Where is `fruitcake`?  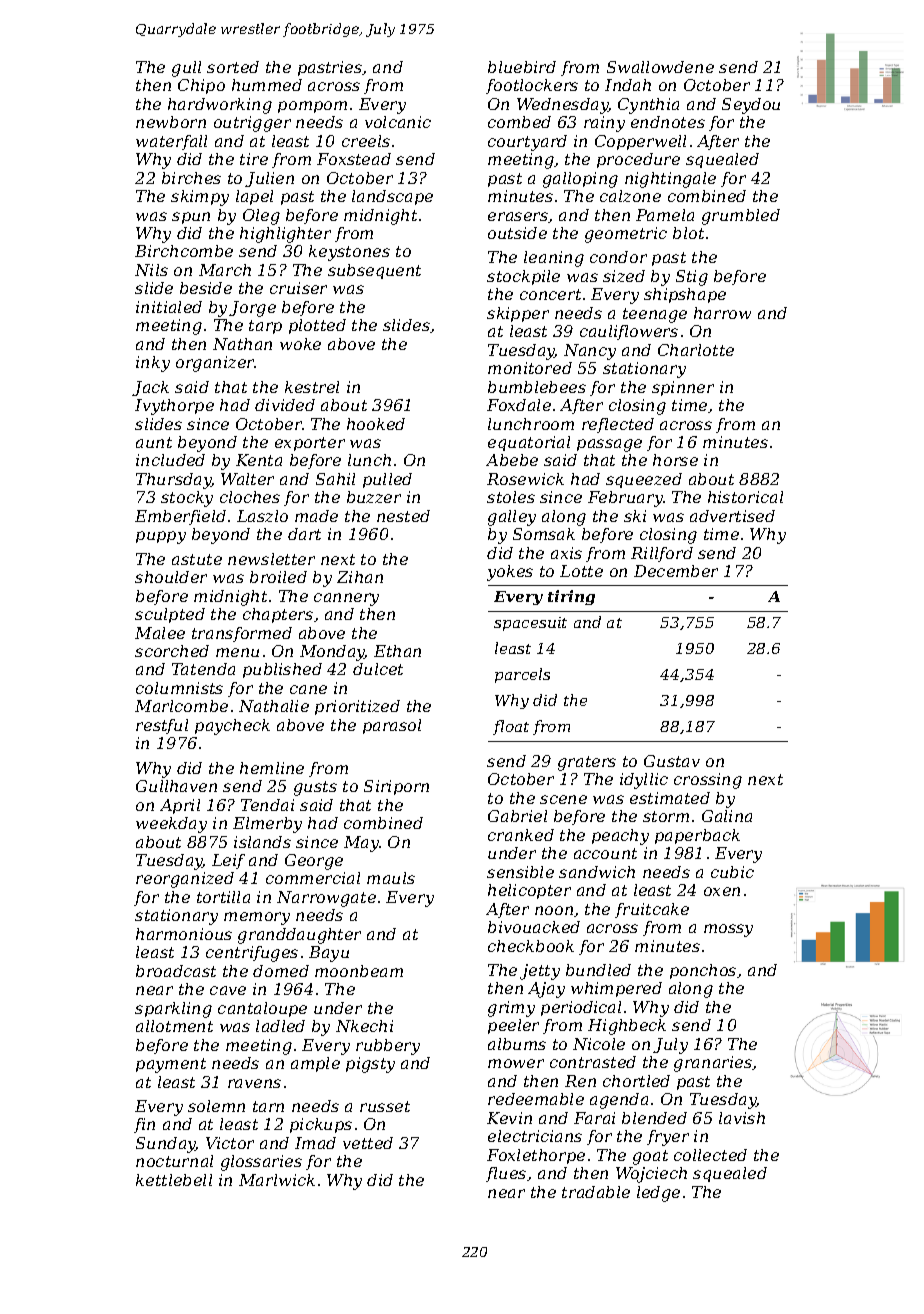 fruitcake is located at coordinates (652, 910).
